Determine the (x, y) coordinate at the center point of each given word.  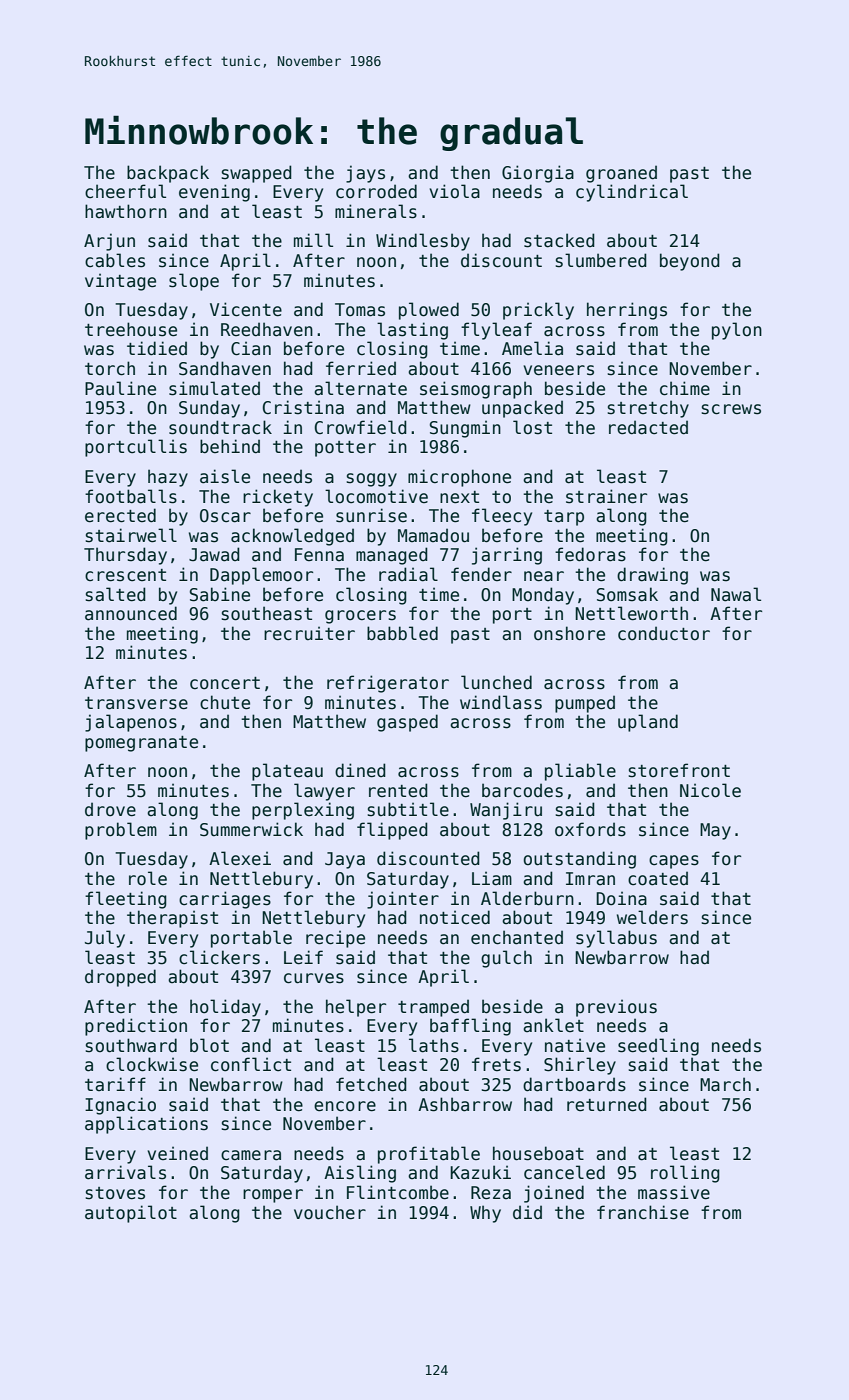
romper (273, 1196)
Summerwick (251, 829)
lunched (496, 682)
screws (731, 409)
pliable (580, 772)
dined (360, 770)
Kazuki (480, 1172)
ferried (361, 368)
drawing (652, 576)
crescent (125, 575)
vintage (120, 282)
